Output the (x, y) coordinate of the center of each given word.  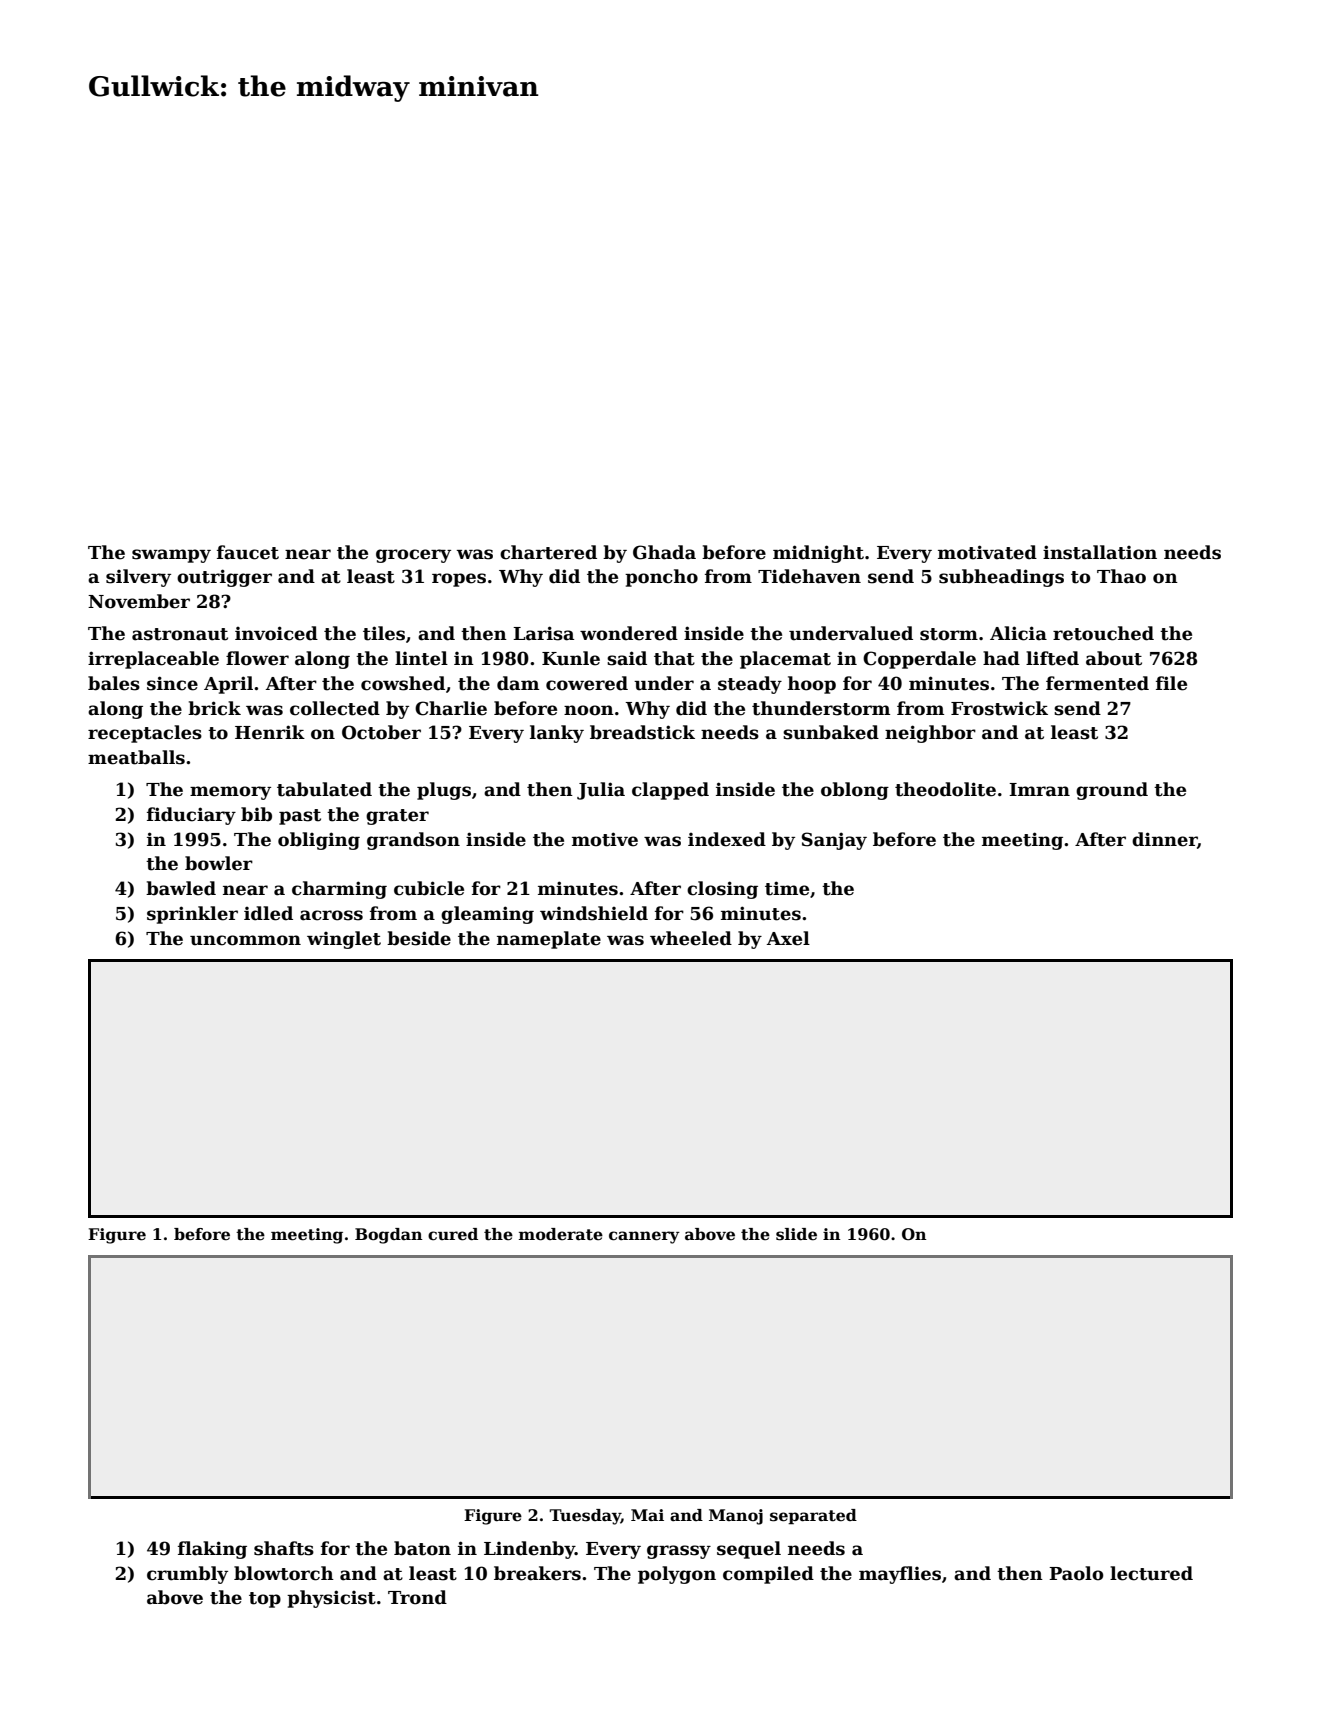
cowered (587, 683)
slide (796, 1234)
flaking (212, 1550)
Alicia (1018, 633)
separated (813, 1517)
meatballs (136, 757)
